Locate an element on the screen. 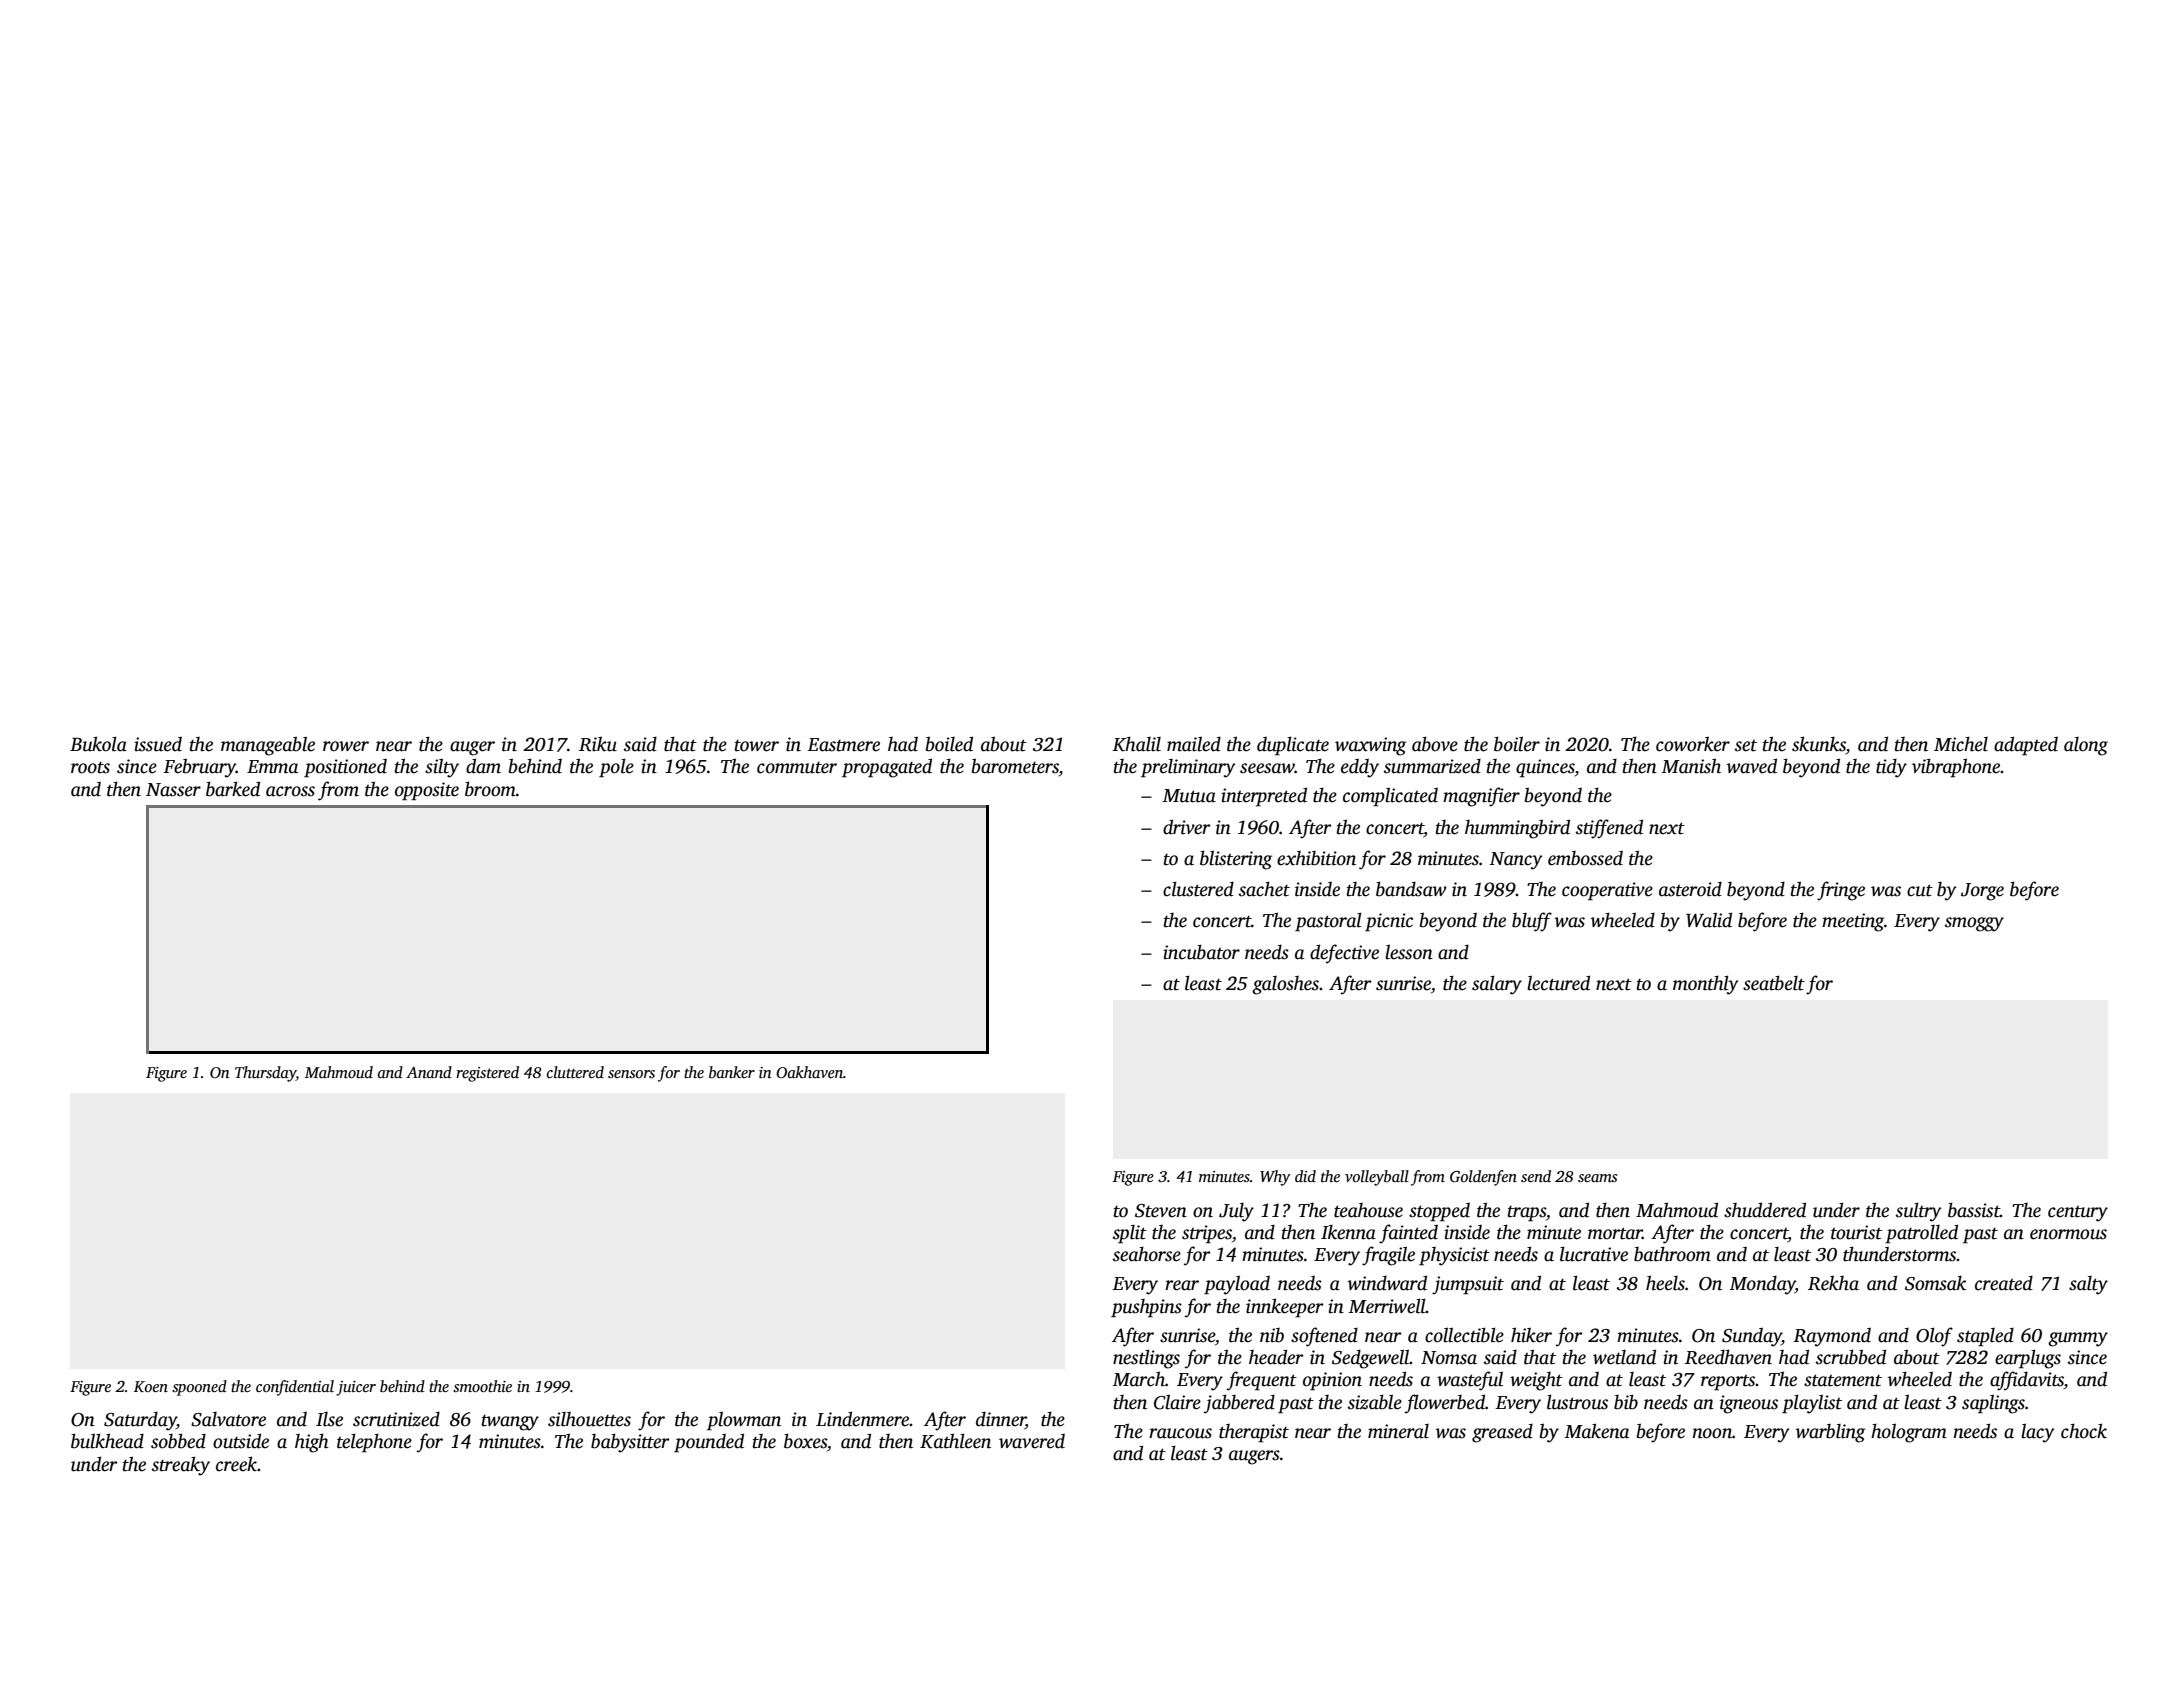  Riku is located at coordinates (598, 744).
